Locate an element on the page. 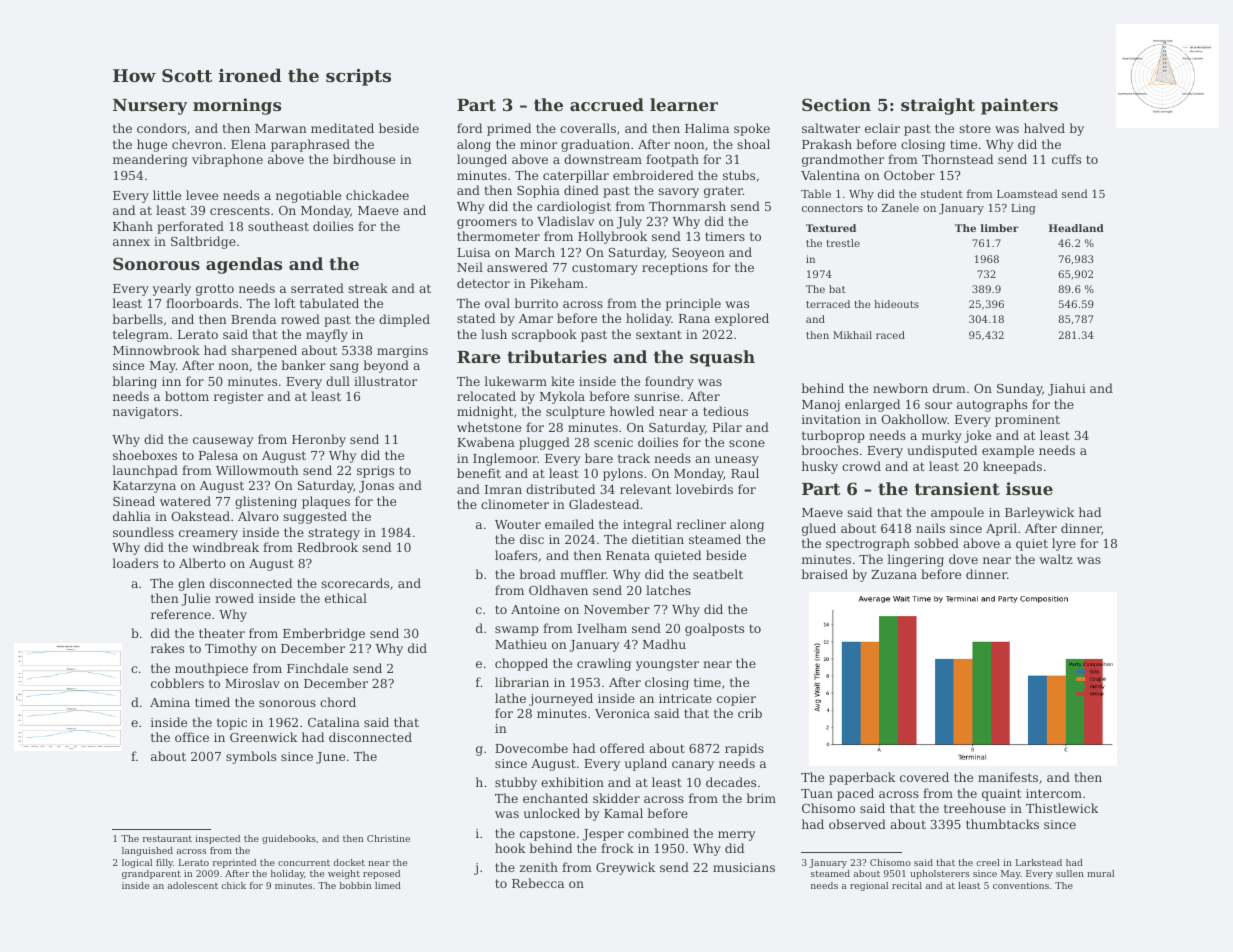 Image resolution: width=1233 pixels, height=952 pixels. waltz is located at coordinates (1056, 559).
